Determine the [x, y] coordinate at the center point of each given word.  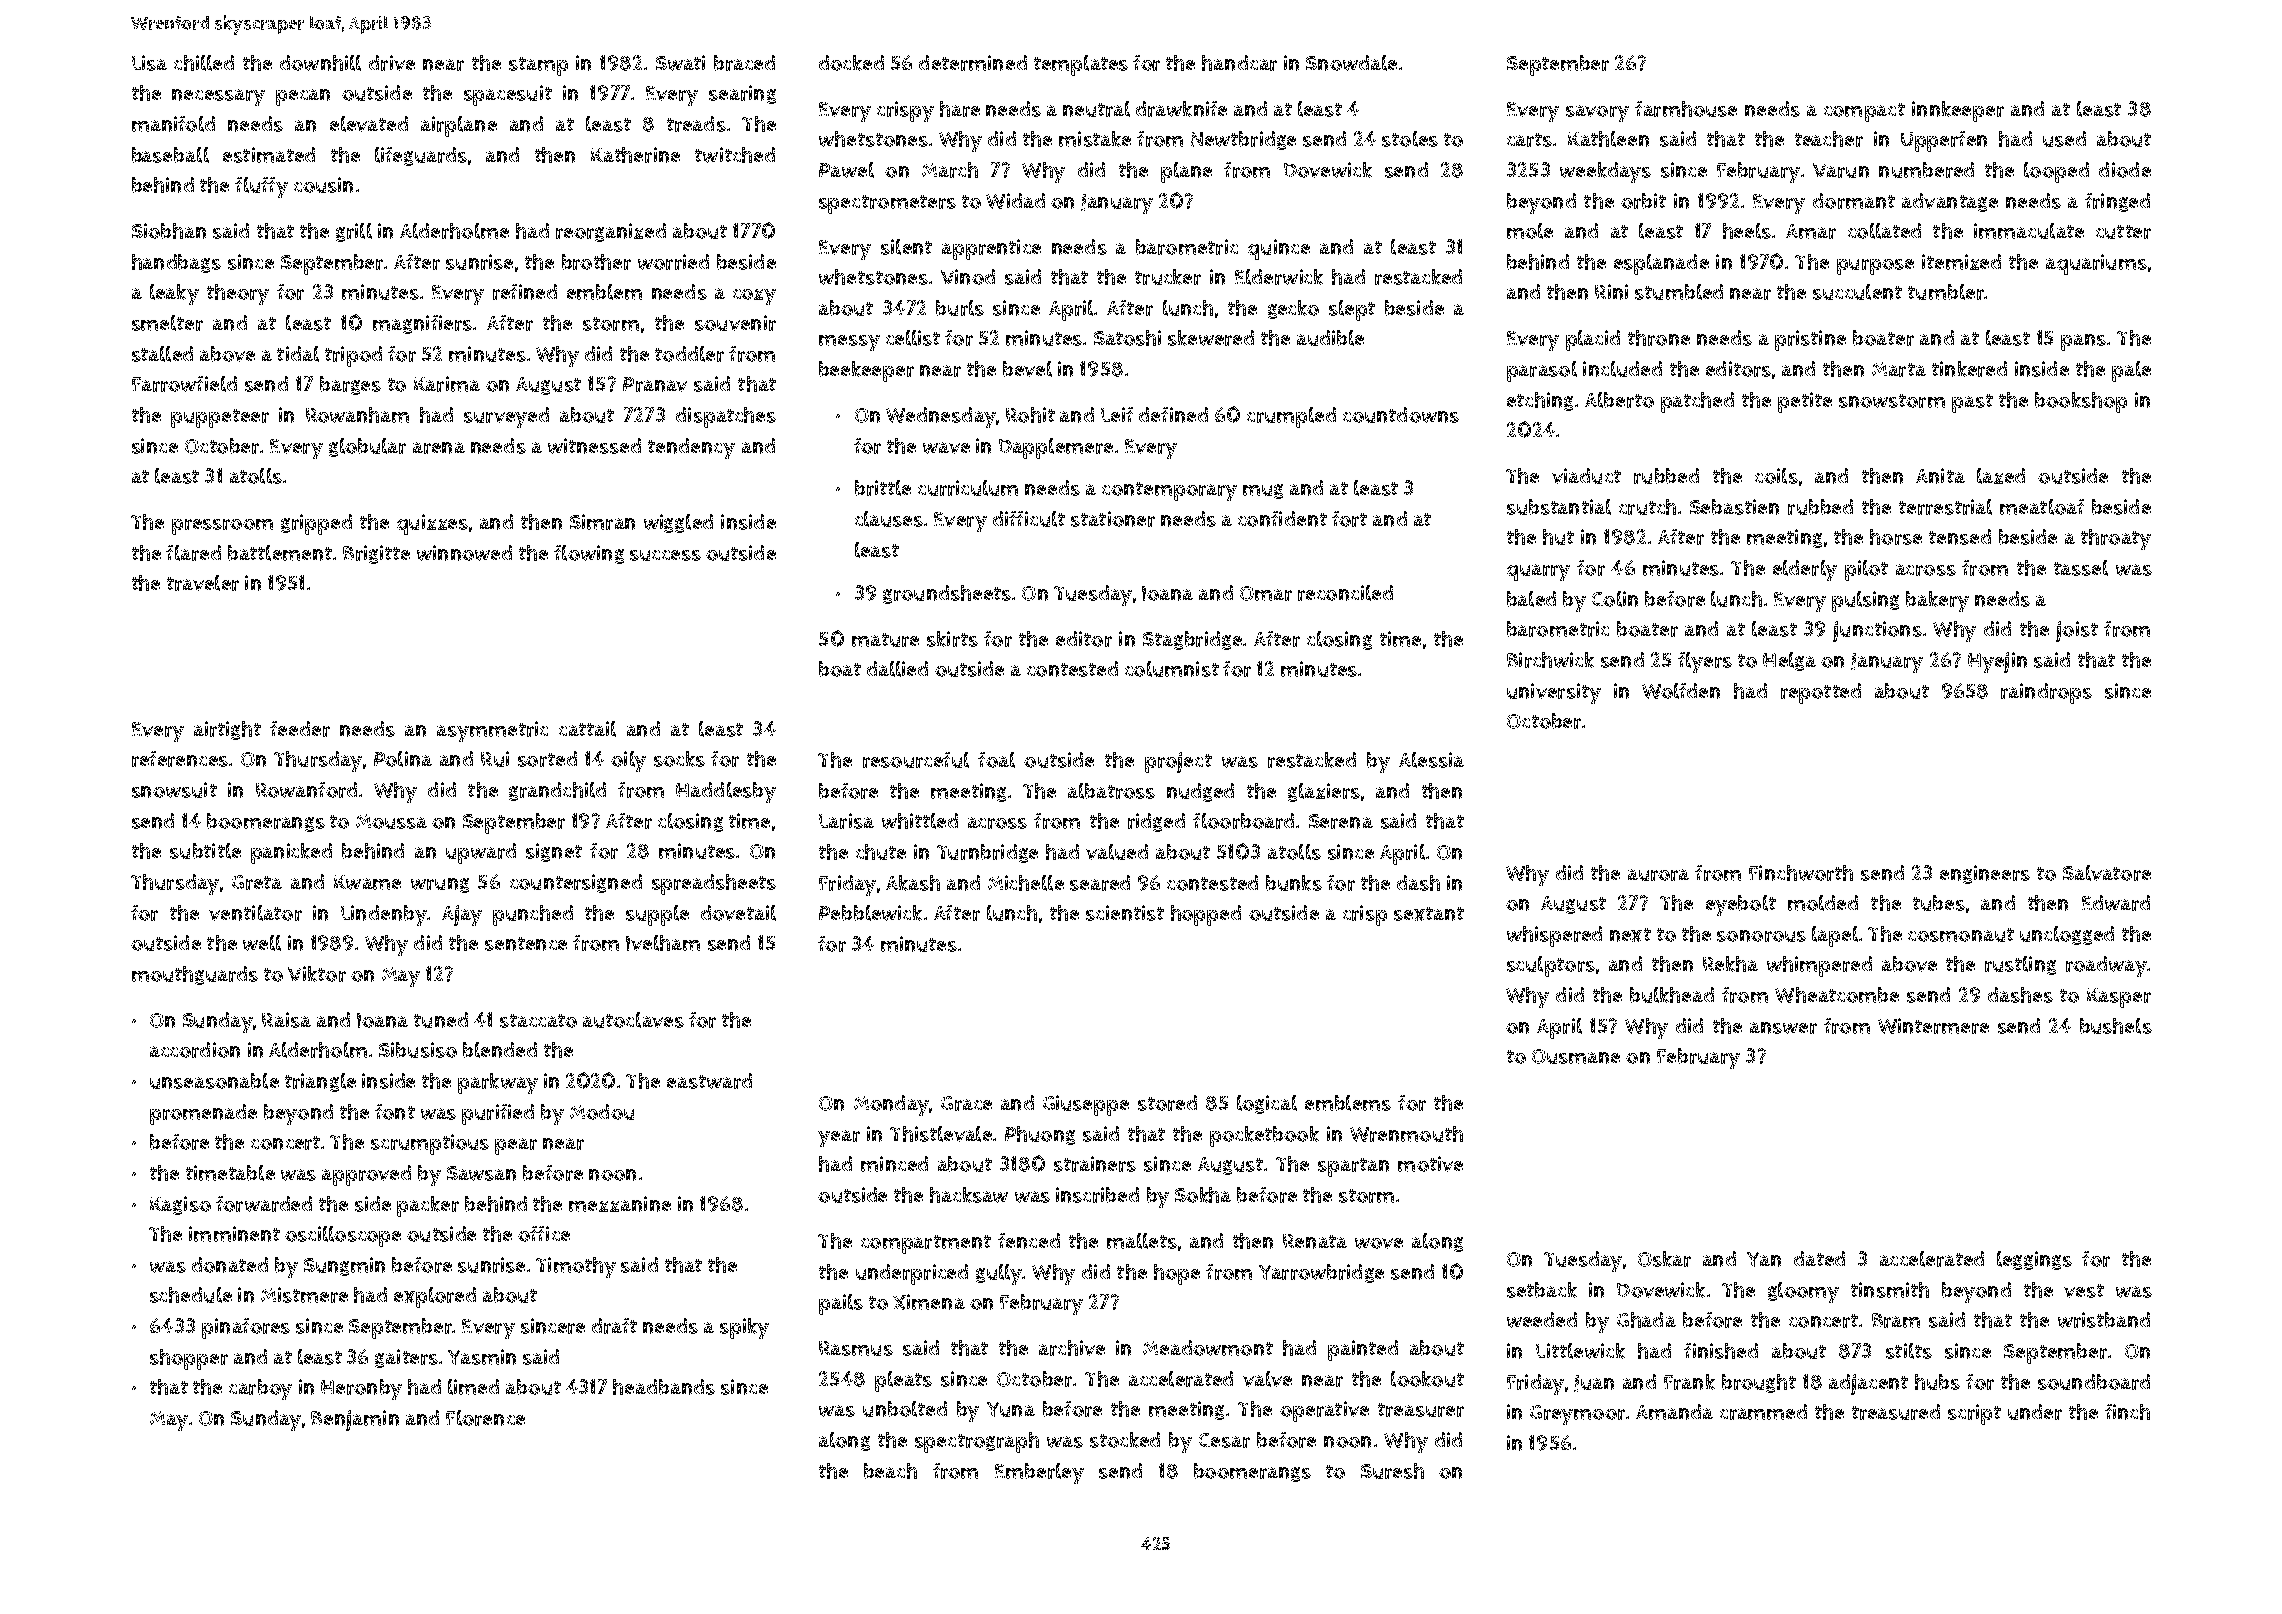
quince [1279, 249]
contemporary [1169, 491]
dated [1819, 1258]
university [1554, 693]
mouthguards [195, 975]
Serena [1341, 821]
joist [2077, 631]
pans [2083, 342]
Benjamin [355, 1420]
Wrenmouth [1406, 1134]
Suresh [1392, 1471]
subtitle [205, 851]
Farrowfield [184, 384]
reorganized [611, 232]
